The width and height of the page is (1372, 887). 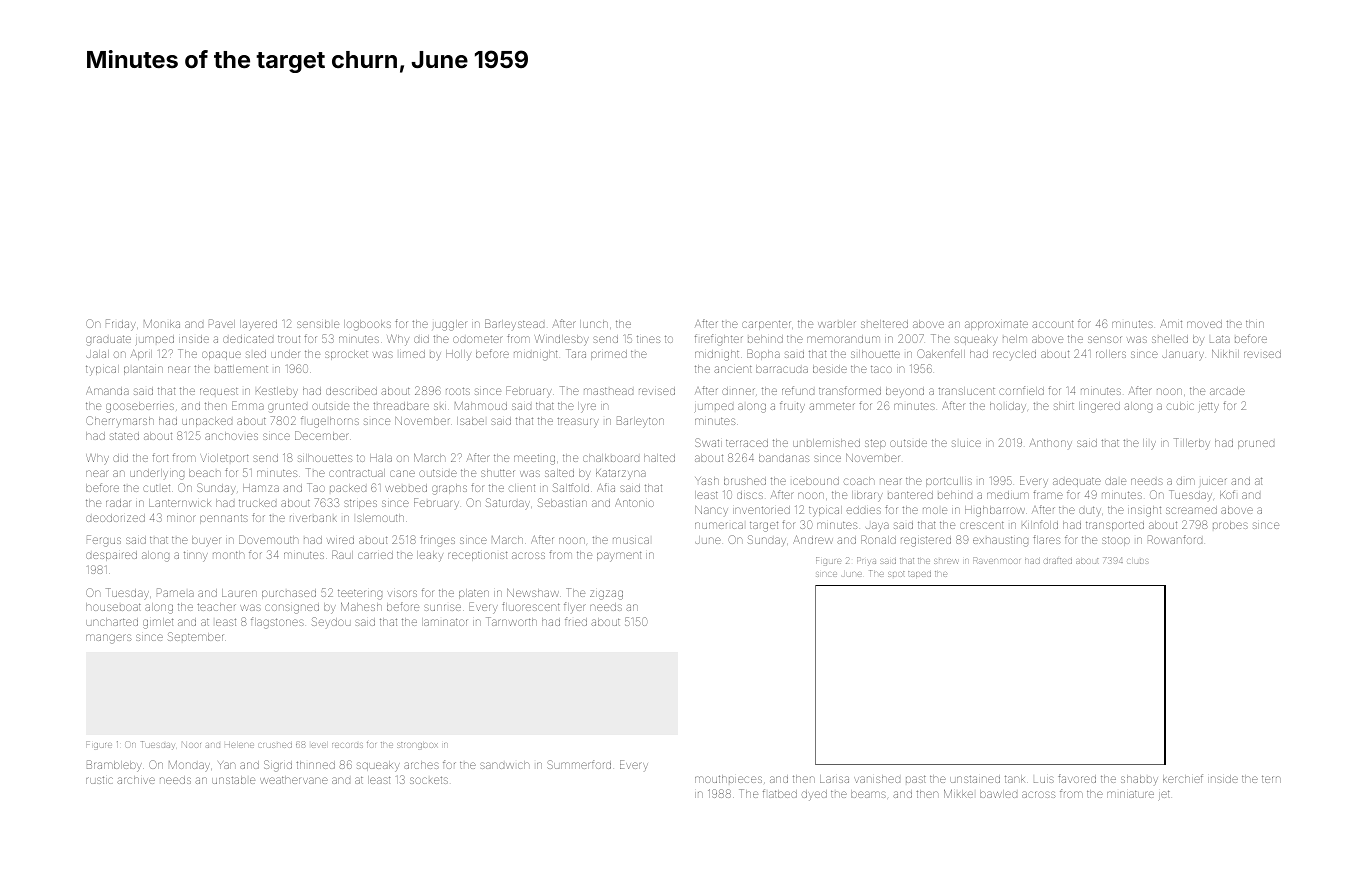 What do you see at coordinates (1115, 481) in the page?
I see `dale` at bounding box center [1115, 481].
